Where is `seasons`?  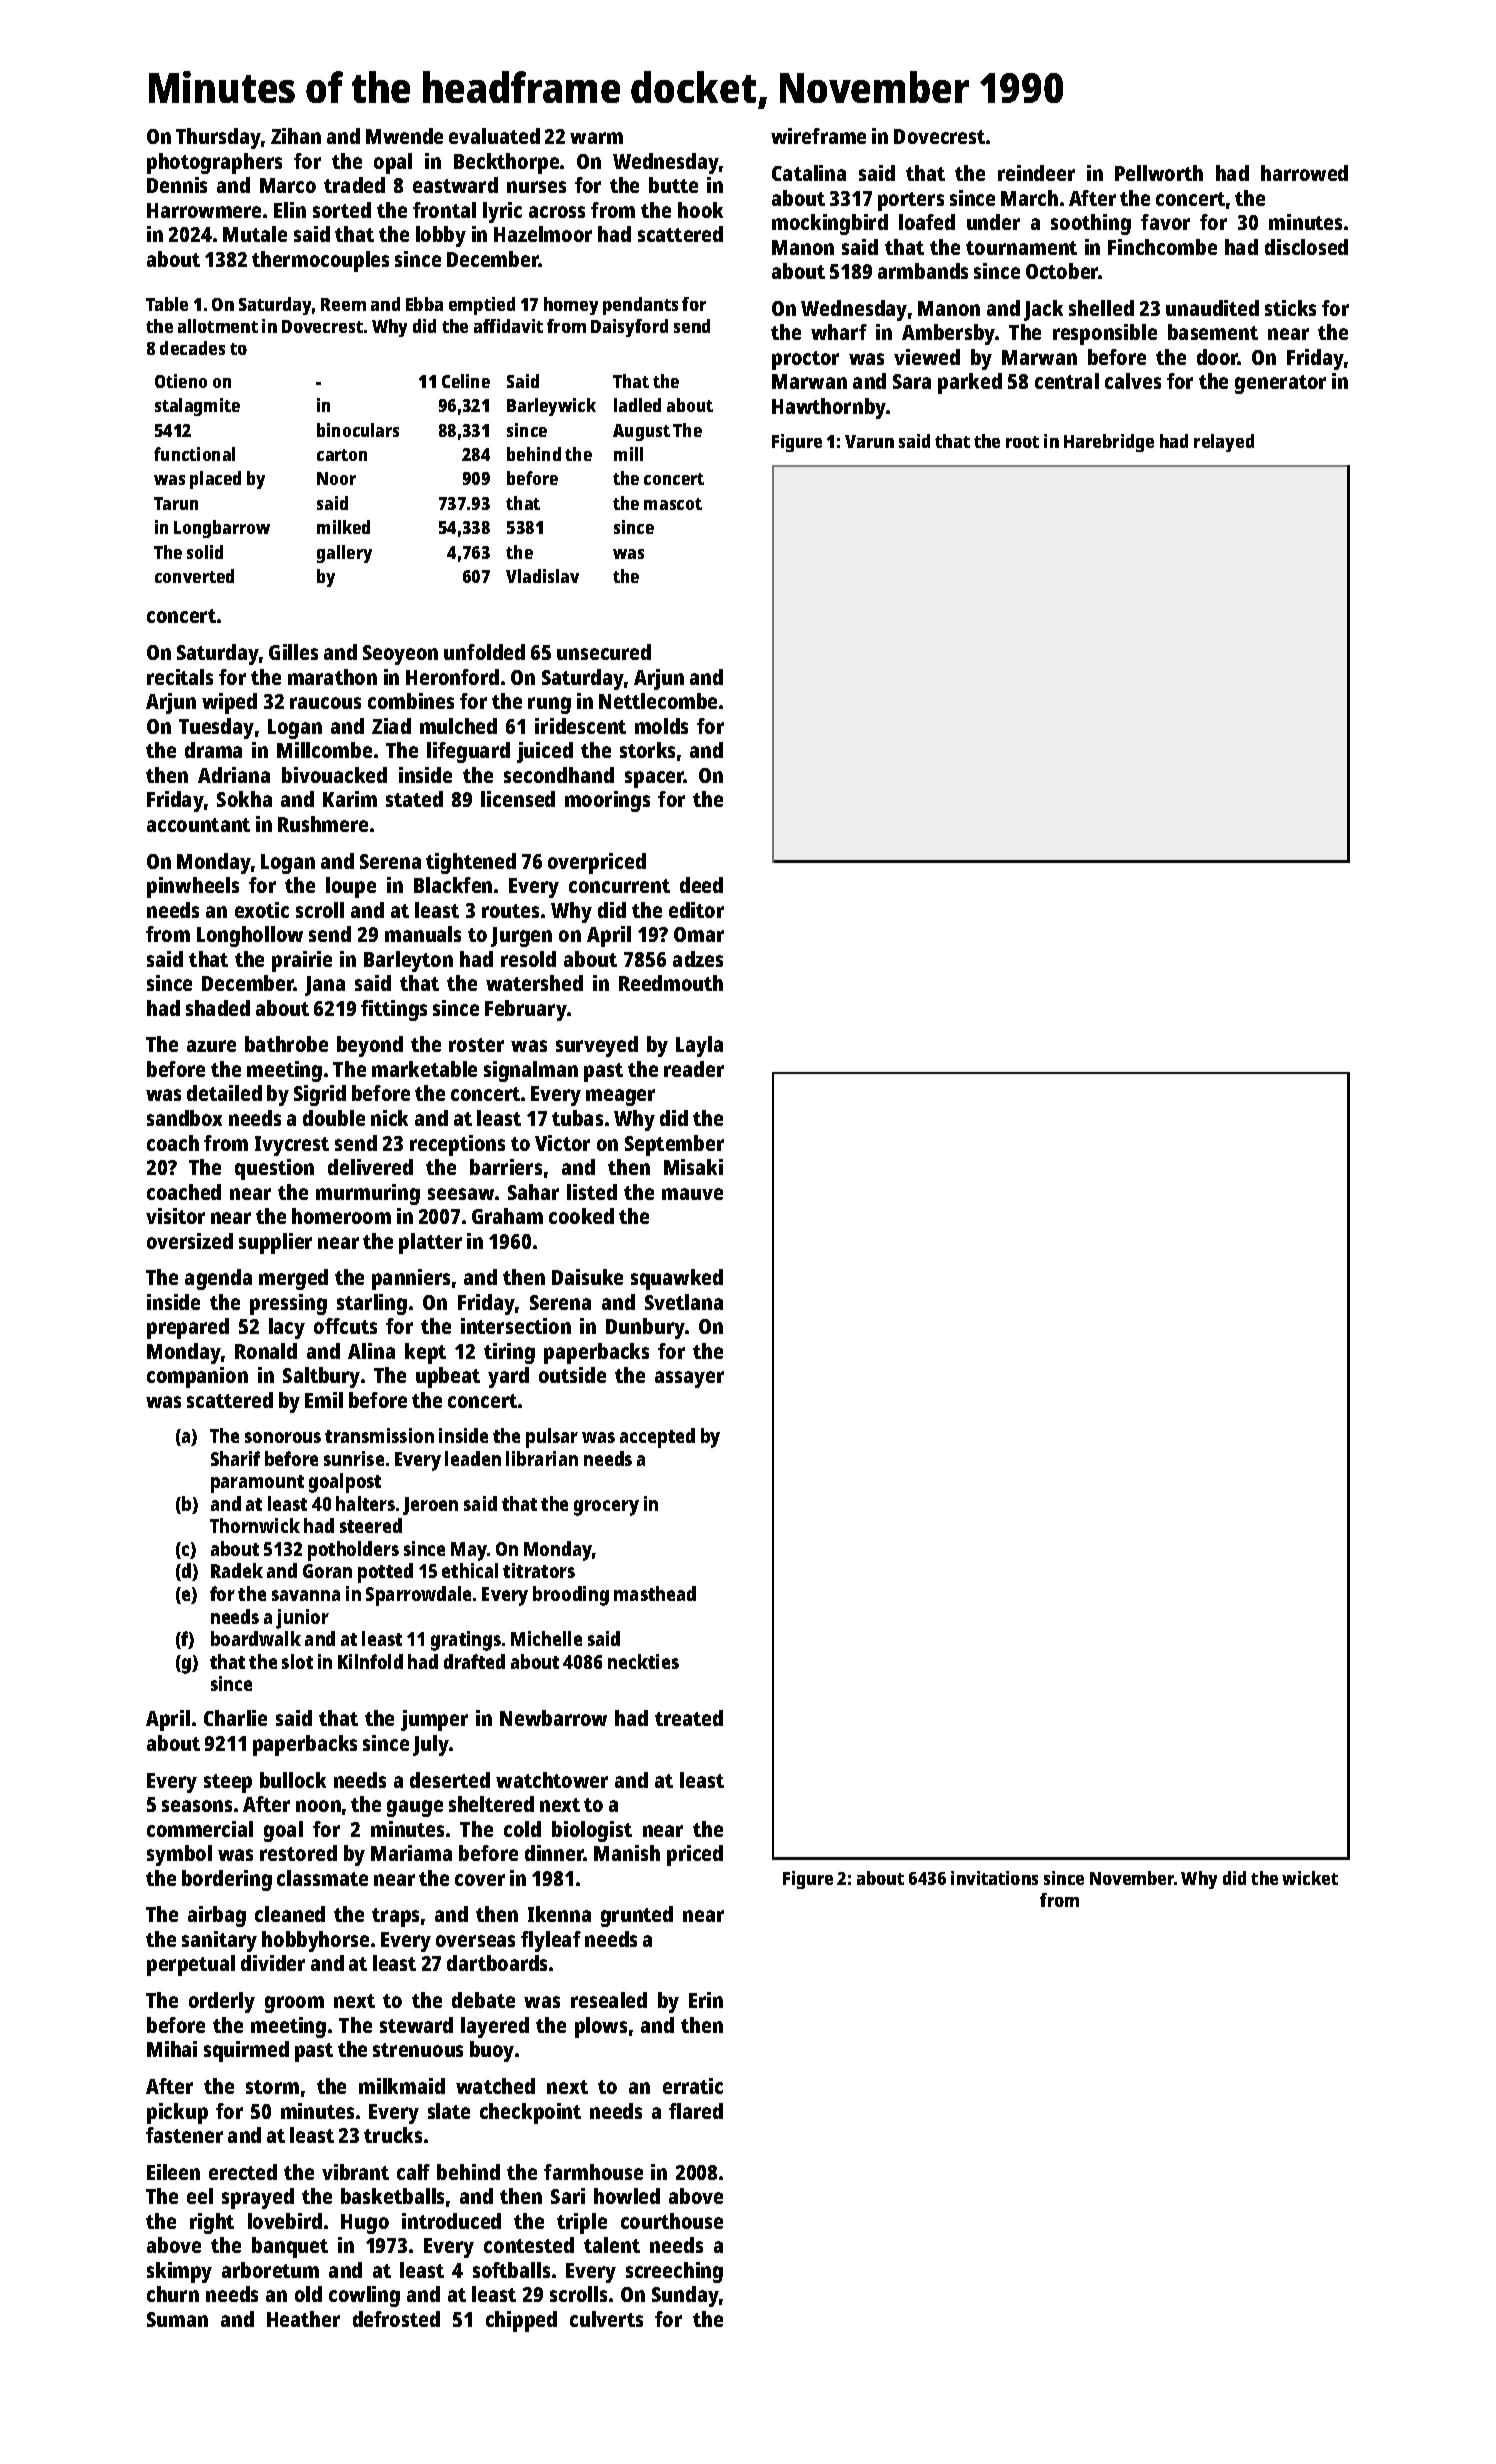
seasons is located at coordinates (197, 1806).
